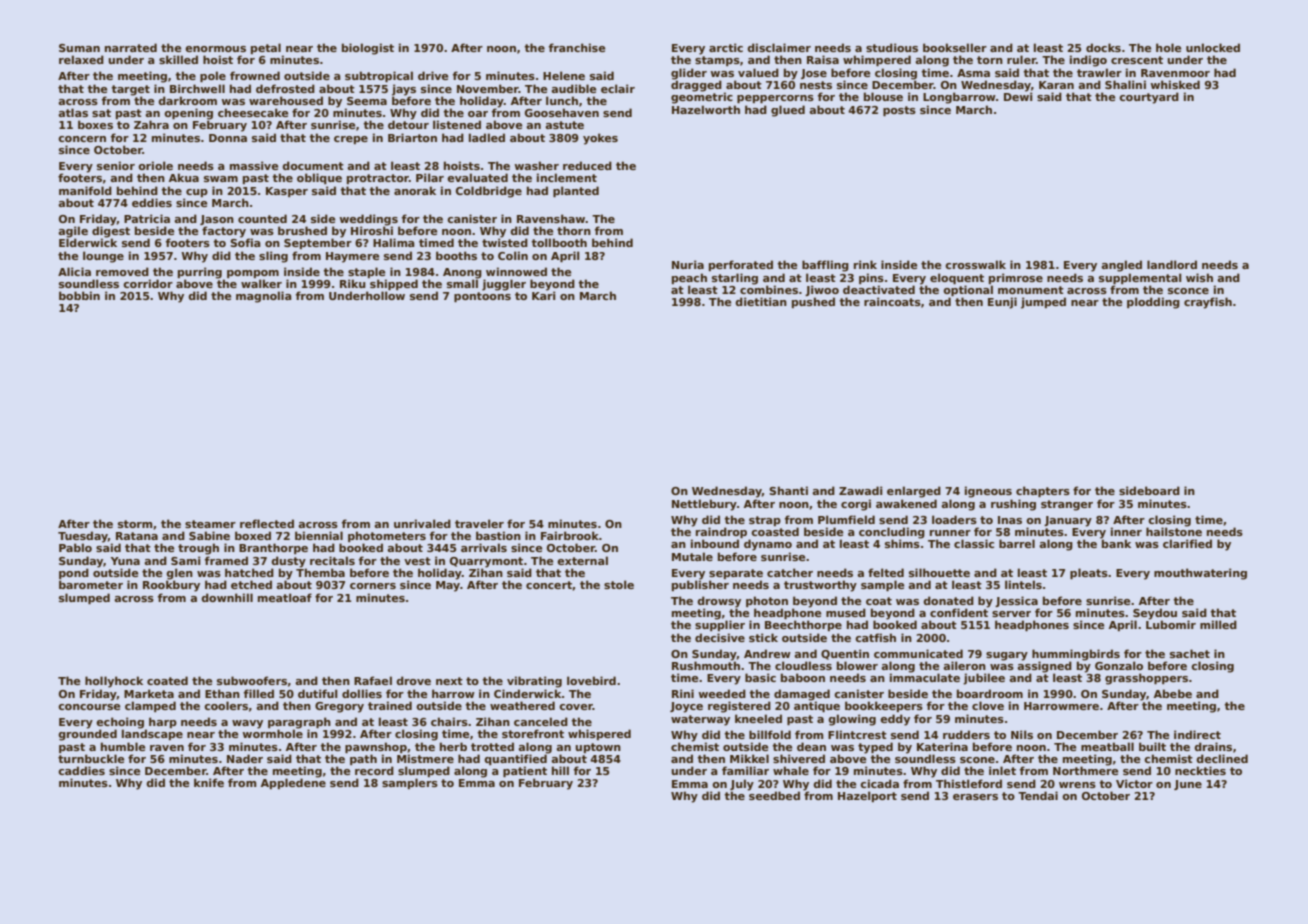 The height and width of the page is (924, 1308). Describe the element at coordinates (788, 490) in the page. I see `Shanti` at that location.
